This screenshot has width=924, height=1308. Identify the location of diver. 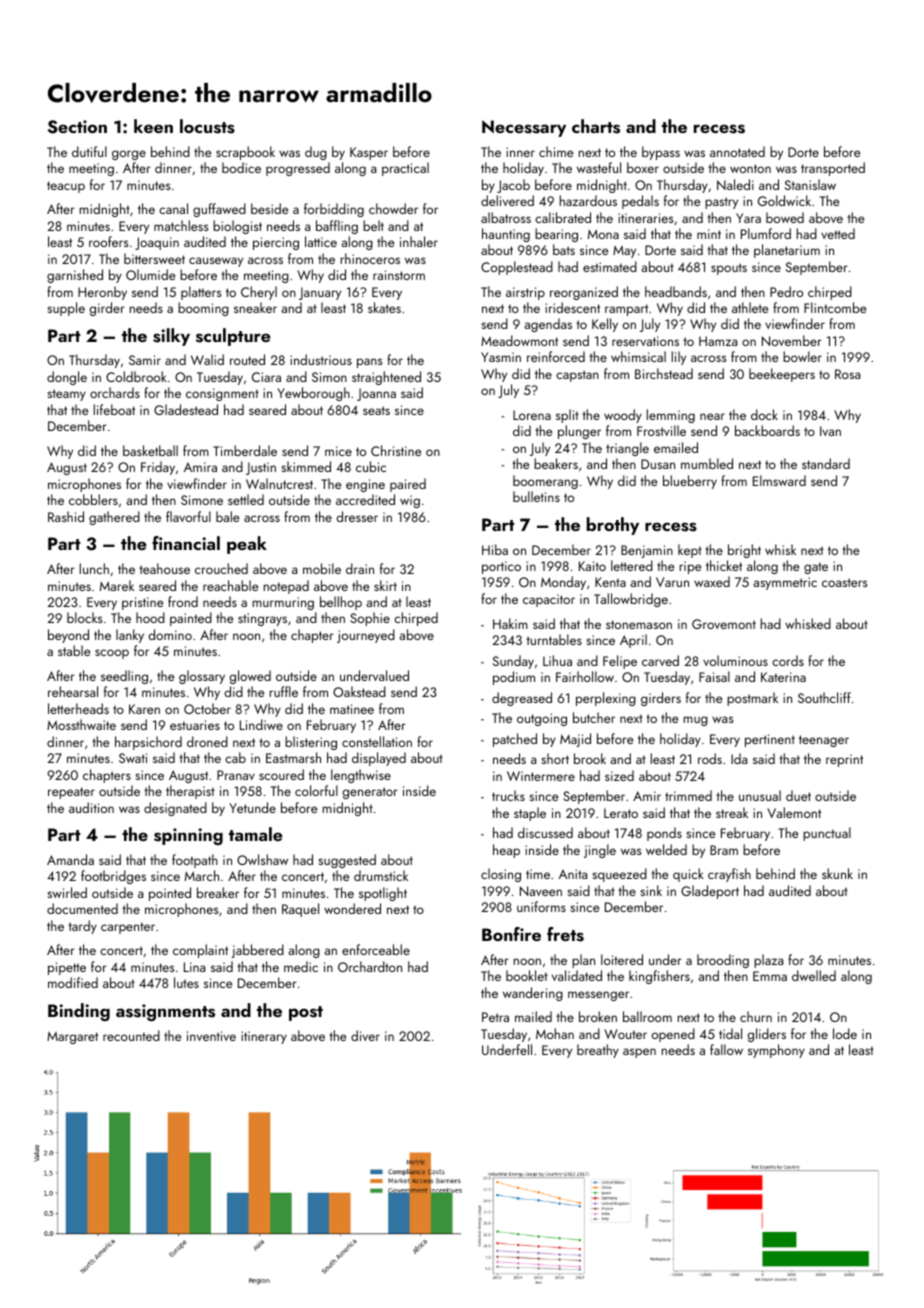
(365, 1035).
